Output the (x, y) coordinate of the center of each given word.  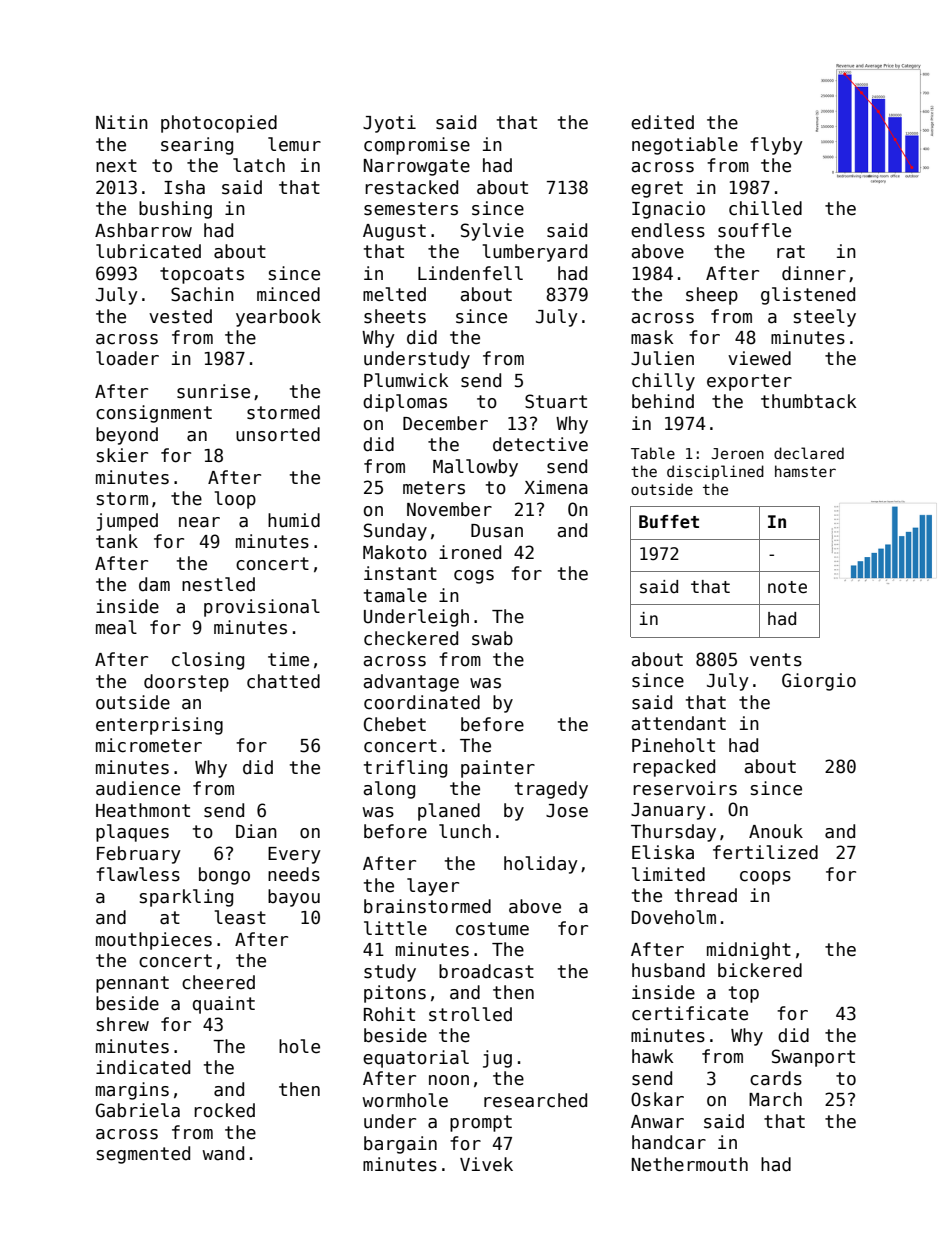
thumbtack (809, 401)
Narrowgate (417, 167)
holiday (541, 865)
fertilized (765, 852)
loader (127, 358)
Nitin (122, 122)
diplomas (405, 403)
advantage (411, 683)
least (240, 917)
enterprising (159, 726)
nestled (218, 584)
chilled (765, 208)
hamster (805, 471)
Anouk (776, 831)
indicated (143, 1067)
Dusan (497, 531)
